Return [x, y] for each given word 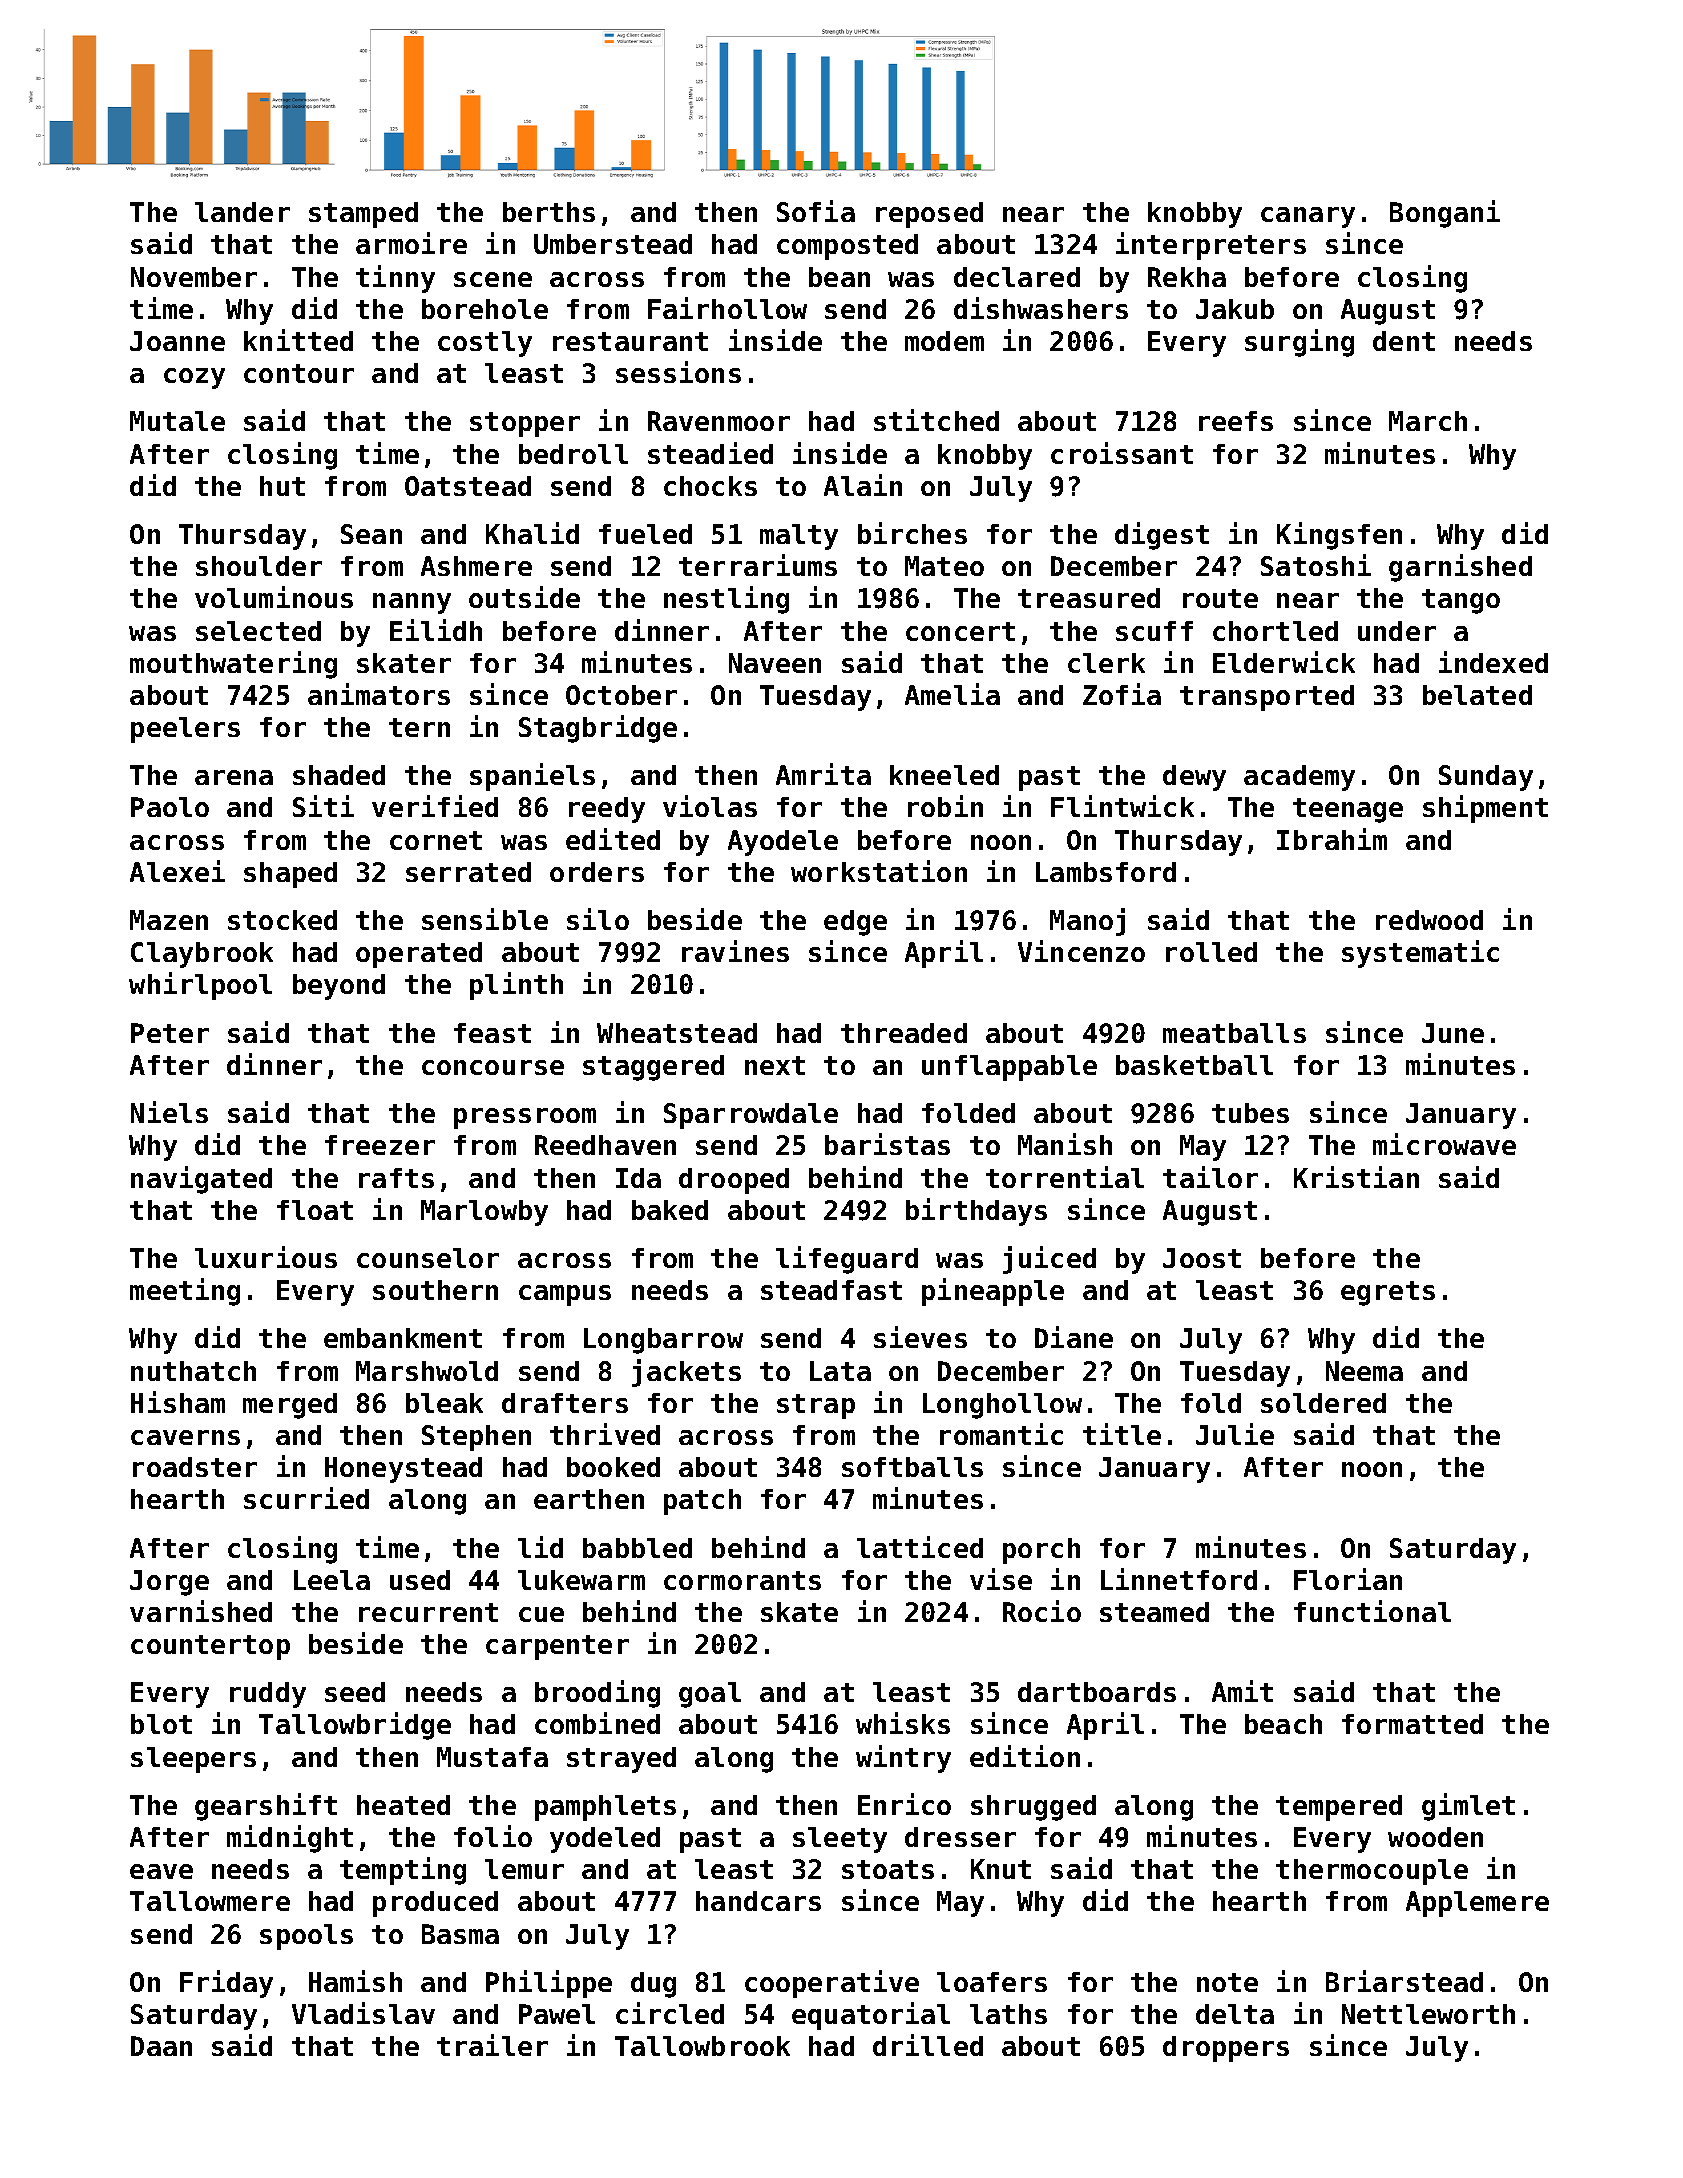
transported [1267, 698]
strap [816, 1406]
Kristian [1356, 1177]
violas [710, 806]
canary [1308, 217]
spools [306, 1937]
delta [1235, 2014]
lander [242, 212]
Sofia [816, 211]
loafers [992, 1982]
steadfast [831, 1290]
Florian [1348, 1579]
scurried [306, 1498]
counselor [428, 1258]
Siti [323, 806]
